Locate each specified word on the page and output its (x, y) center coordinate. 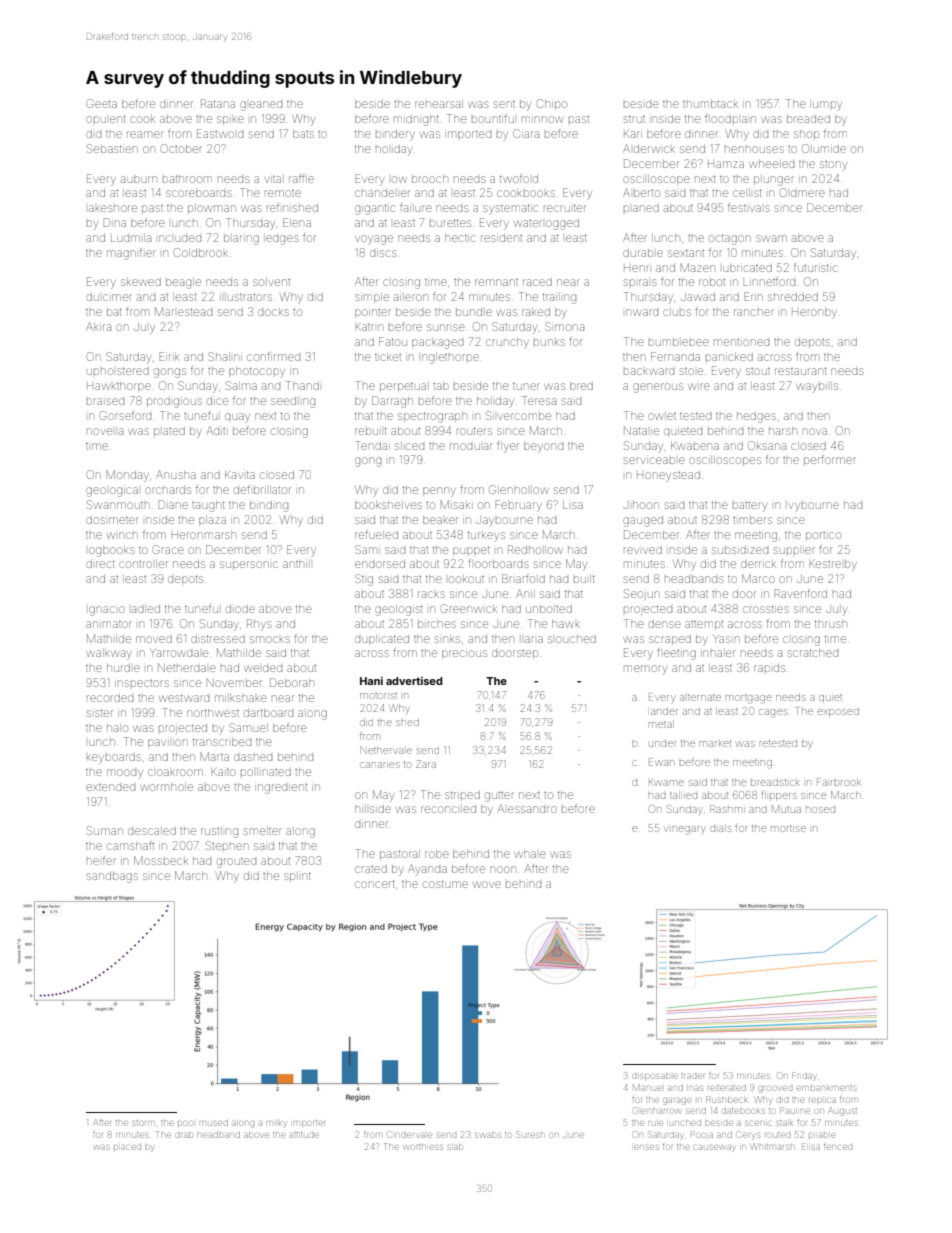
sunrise (446, 327)
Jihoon (641, 505)
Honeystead (668, 477)
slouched (572, 639)
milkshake (241, 698)
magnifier (131, 254)
